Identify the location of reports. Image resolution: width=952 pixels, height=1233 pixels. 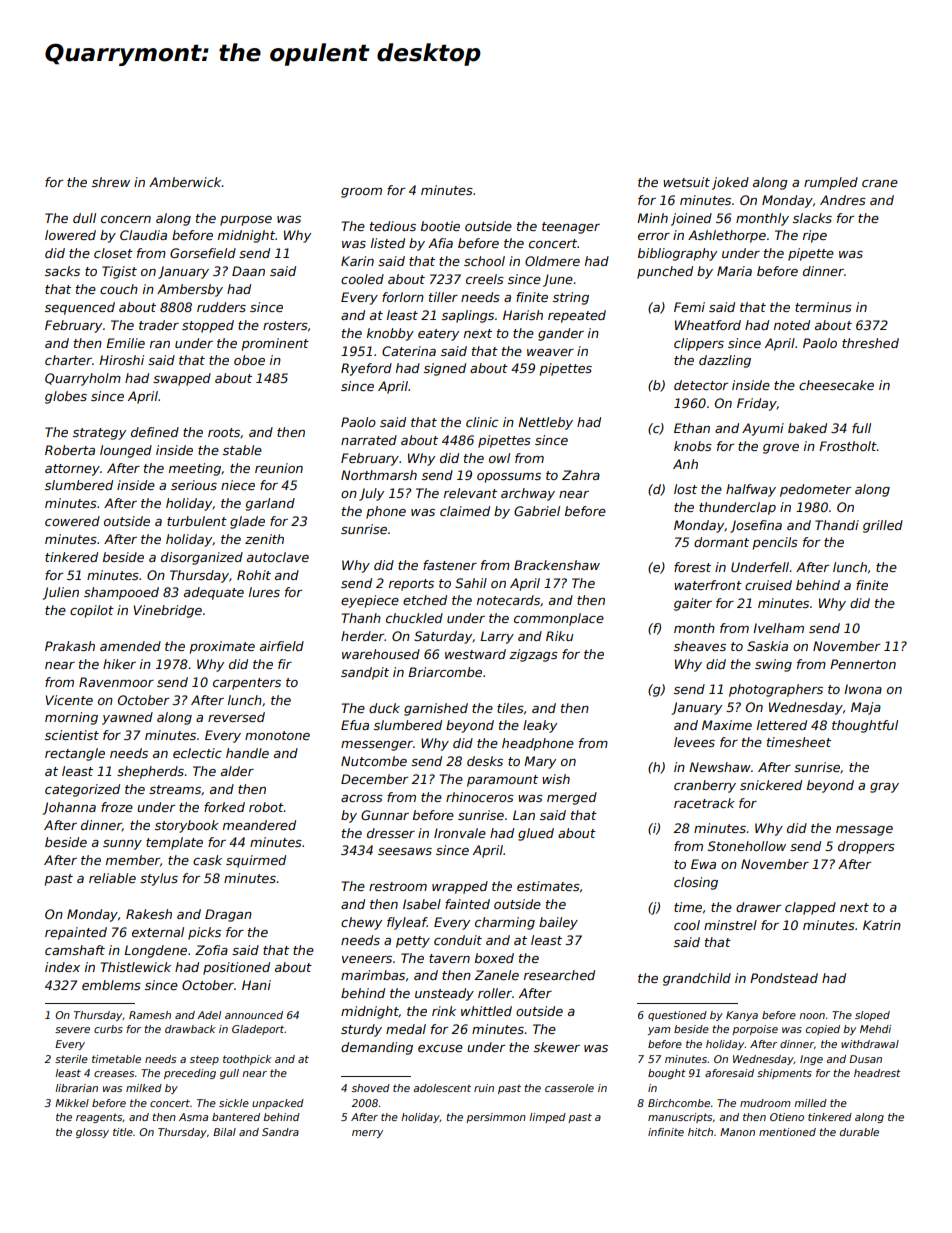
(411, 585).
